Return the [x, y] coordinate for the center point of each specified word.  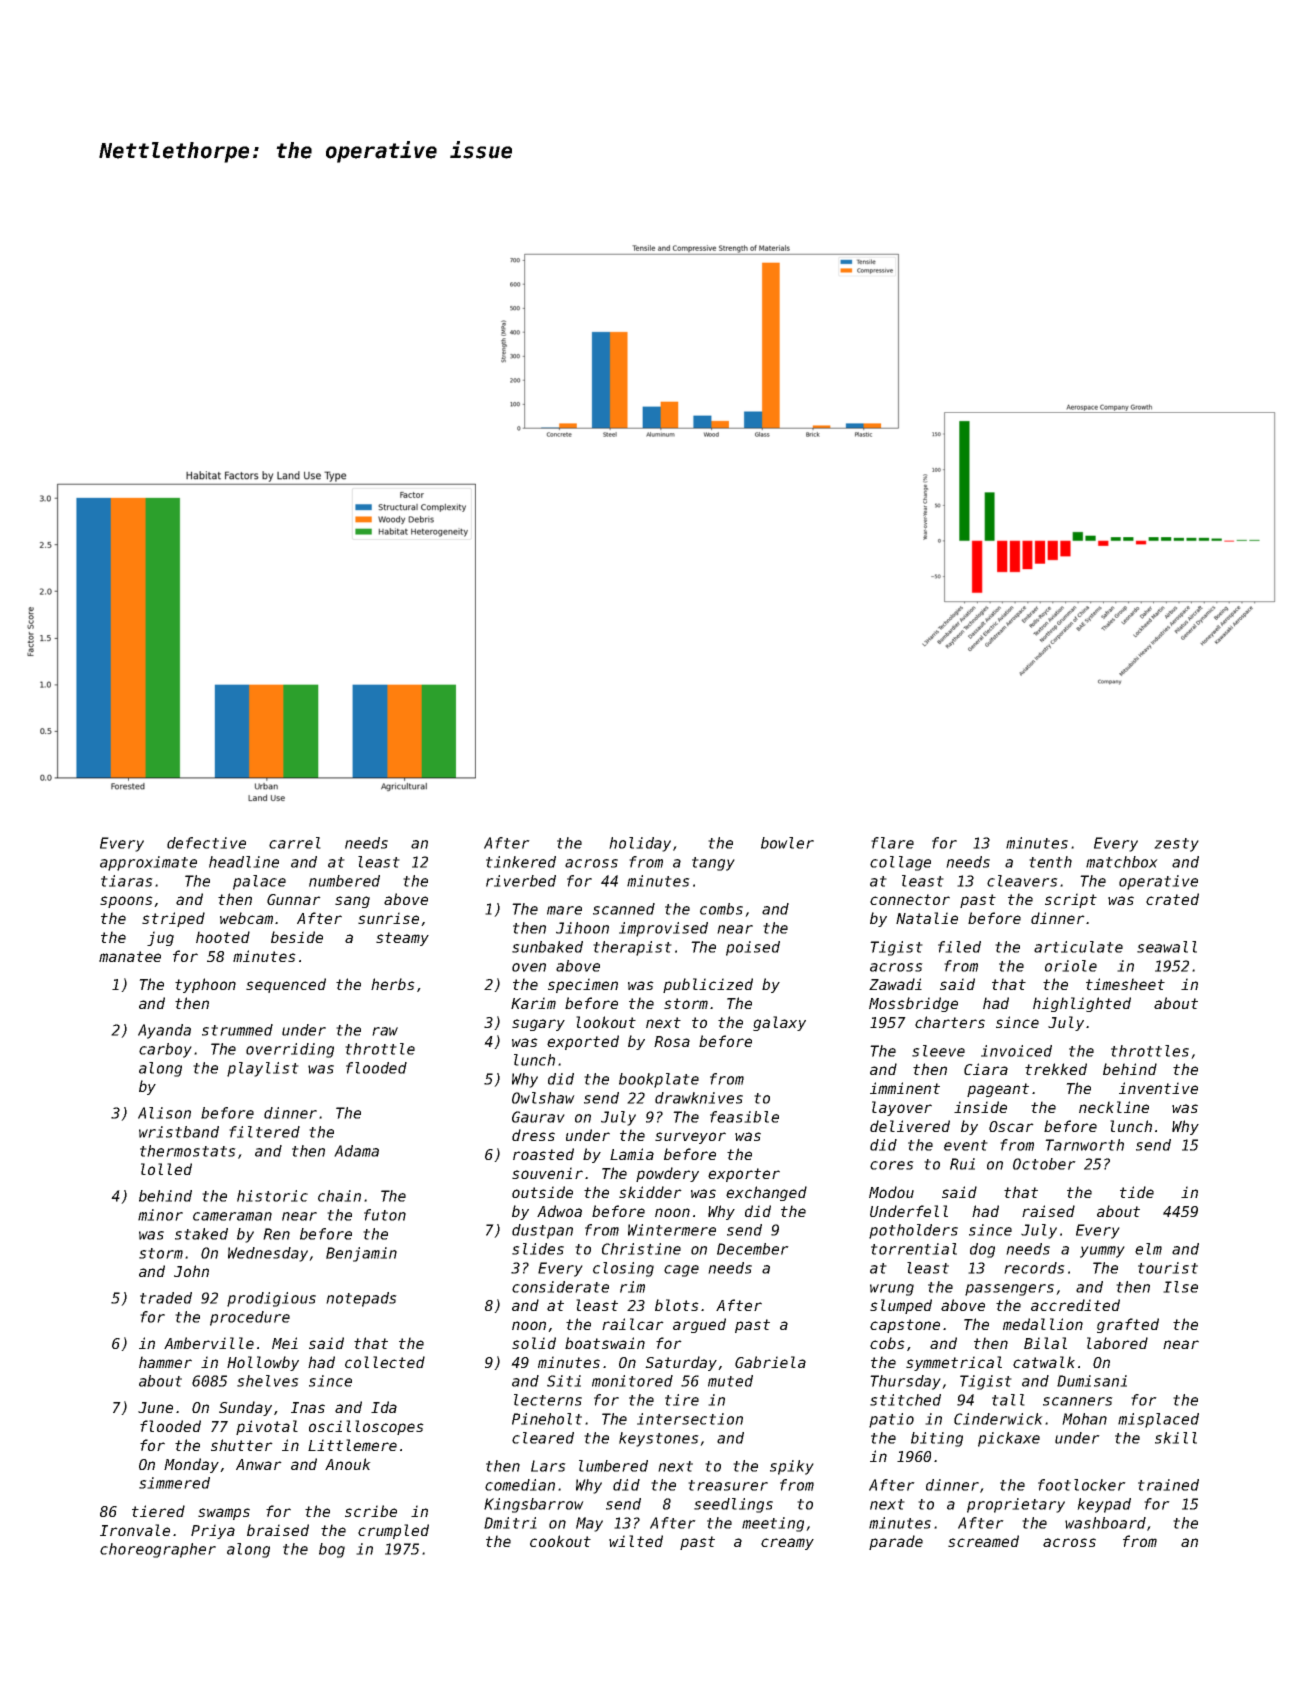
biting [937, 1439]
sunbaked [547, 947]
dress [533, 1135]
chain [339, 1196]
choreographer [158, 1550]
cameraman [232, 1216]
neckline [1114, 1107]
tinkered [521, 862]
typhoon [205, 985]
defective [206, 843]
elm [1148, 1249]
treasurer [728, 1485]
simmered [174, 1483]
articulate [1078, 947]
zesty [1176, 845]
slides [538, 1249]
